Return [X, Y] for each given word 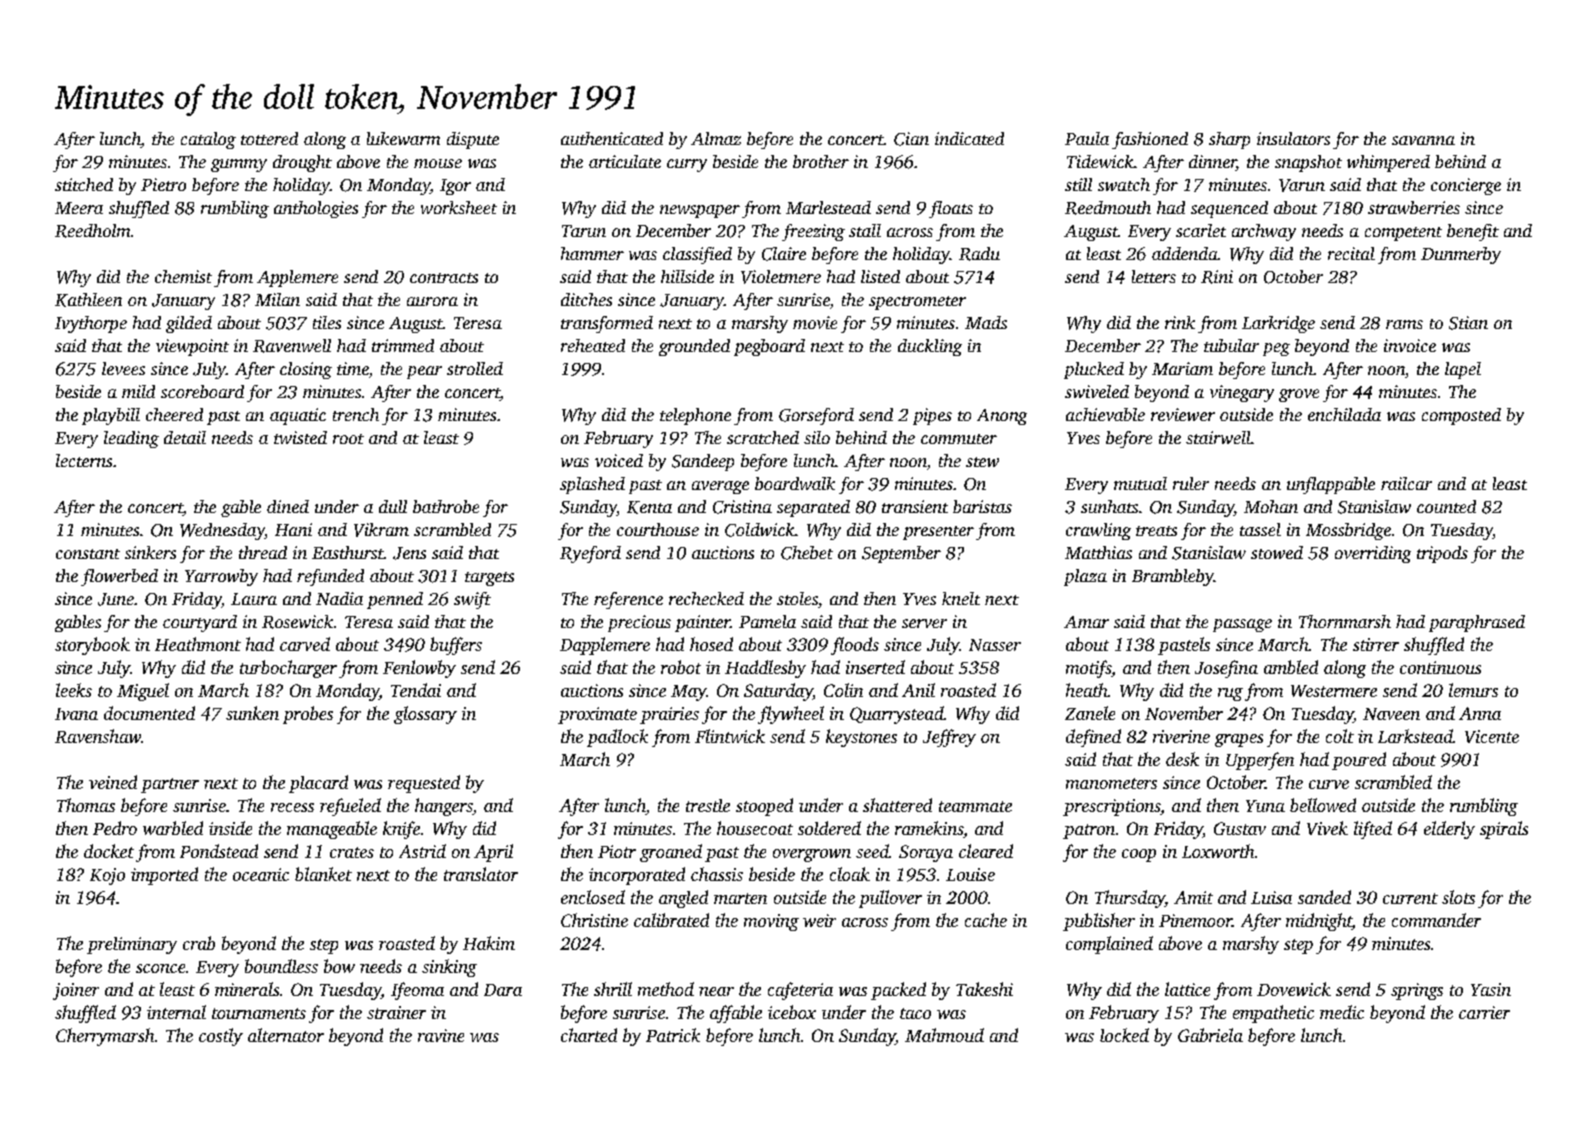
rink [1180, 322]
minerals [247, 989]
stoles [797, 598]
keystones [861, 738]
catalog [208, 140]
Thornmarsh [1345, 621]
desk [1182, 759]
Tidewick [1100, 161]
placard [318, 784]
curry [687, 165]
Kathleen [88, 300]
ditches [586, 299]
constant [88, 554]
